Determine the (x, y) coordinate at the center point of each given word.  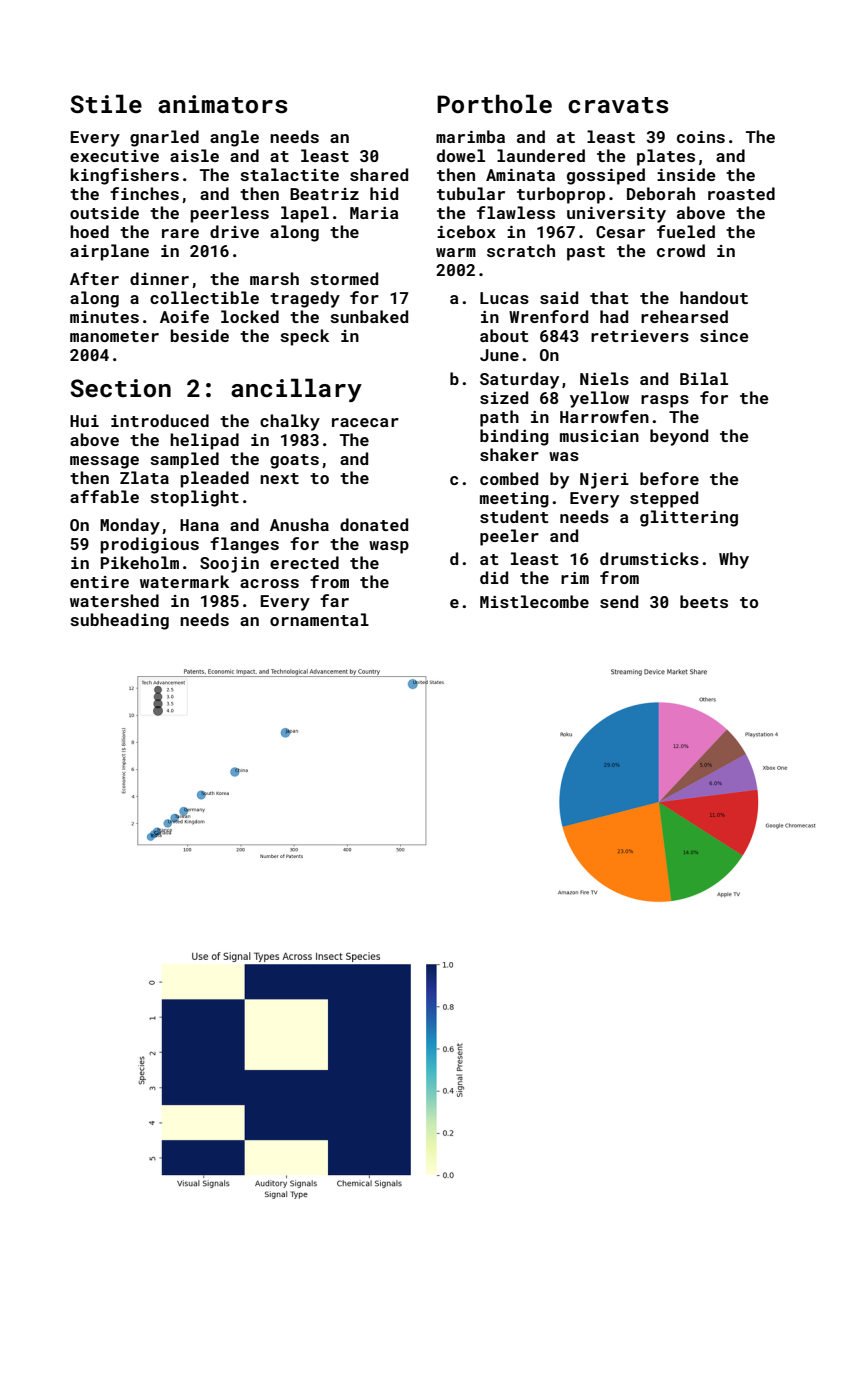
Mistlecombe (534, 601)
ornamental (319, 619)
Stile (106, 104)
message (104, 462)
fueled (686, 231)
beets (704, 601)
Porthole (494, 104)
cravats (618, 105)
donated (374, 524)
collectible (204, 297)
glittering (689, 518)
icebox (466, 231)
